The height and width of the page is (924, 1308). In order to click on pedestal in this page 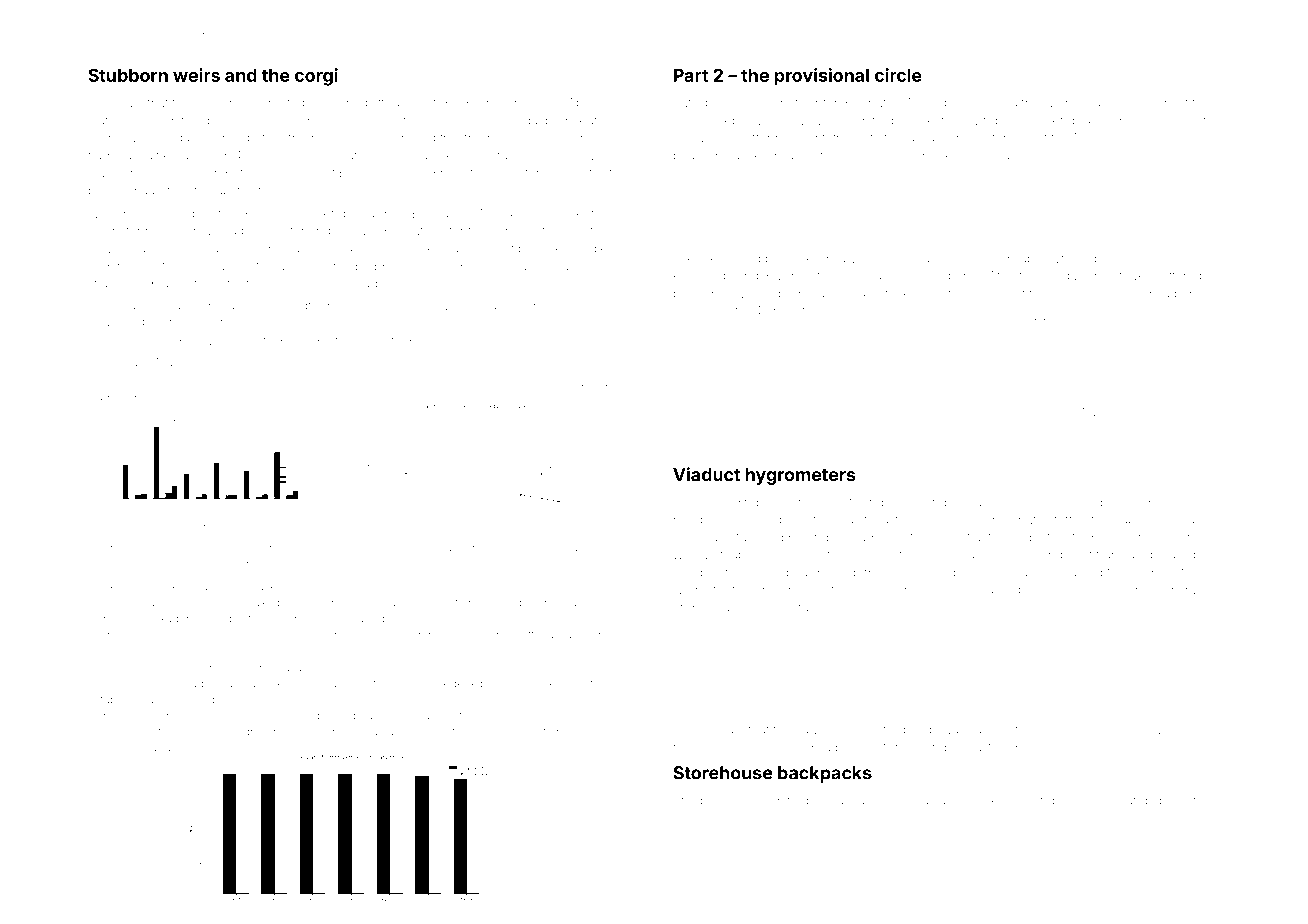, I will do `click(803, 294)`.
